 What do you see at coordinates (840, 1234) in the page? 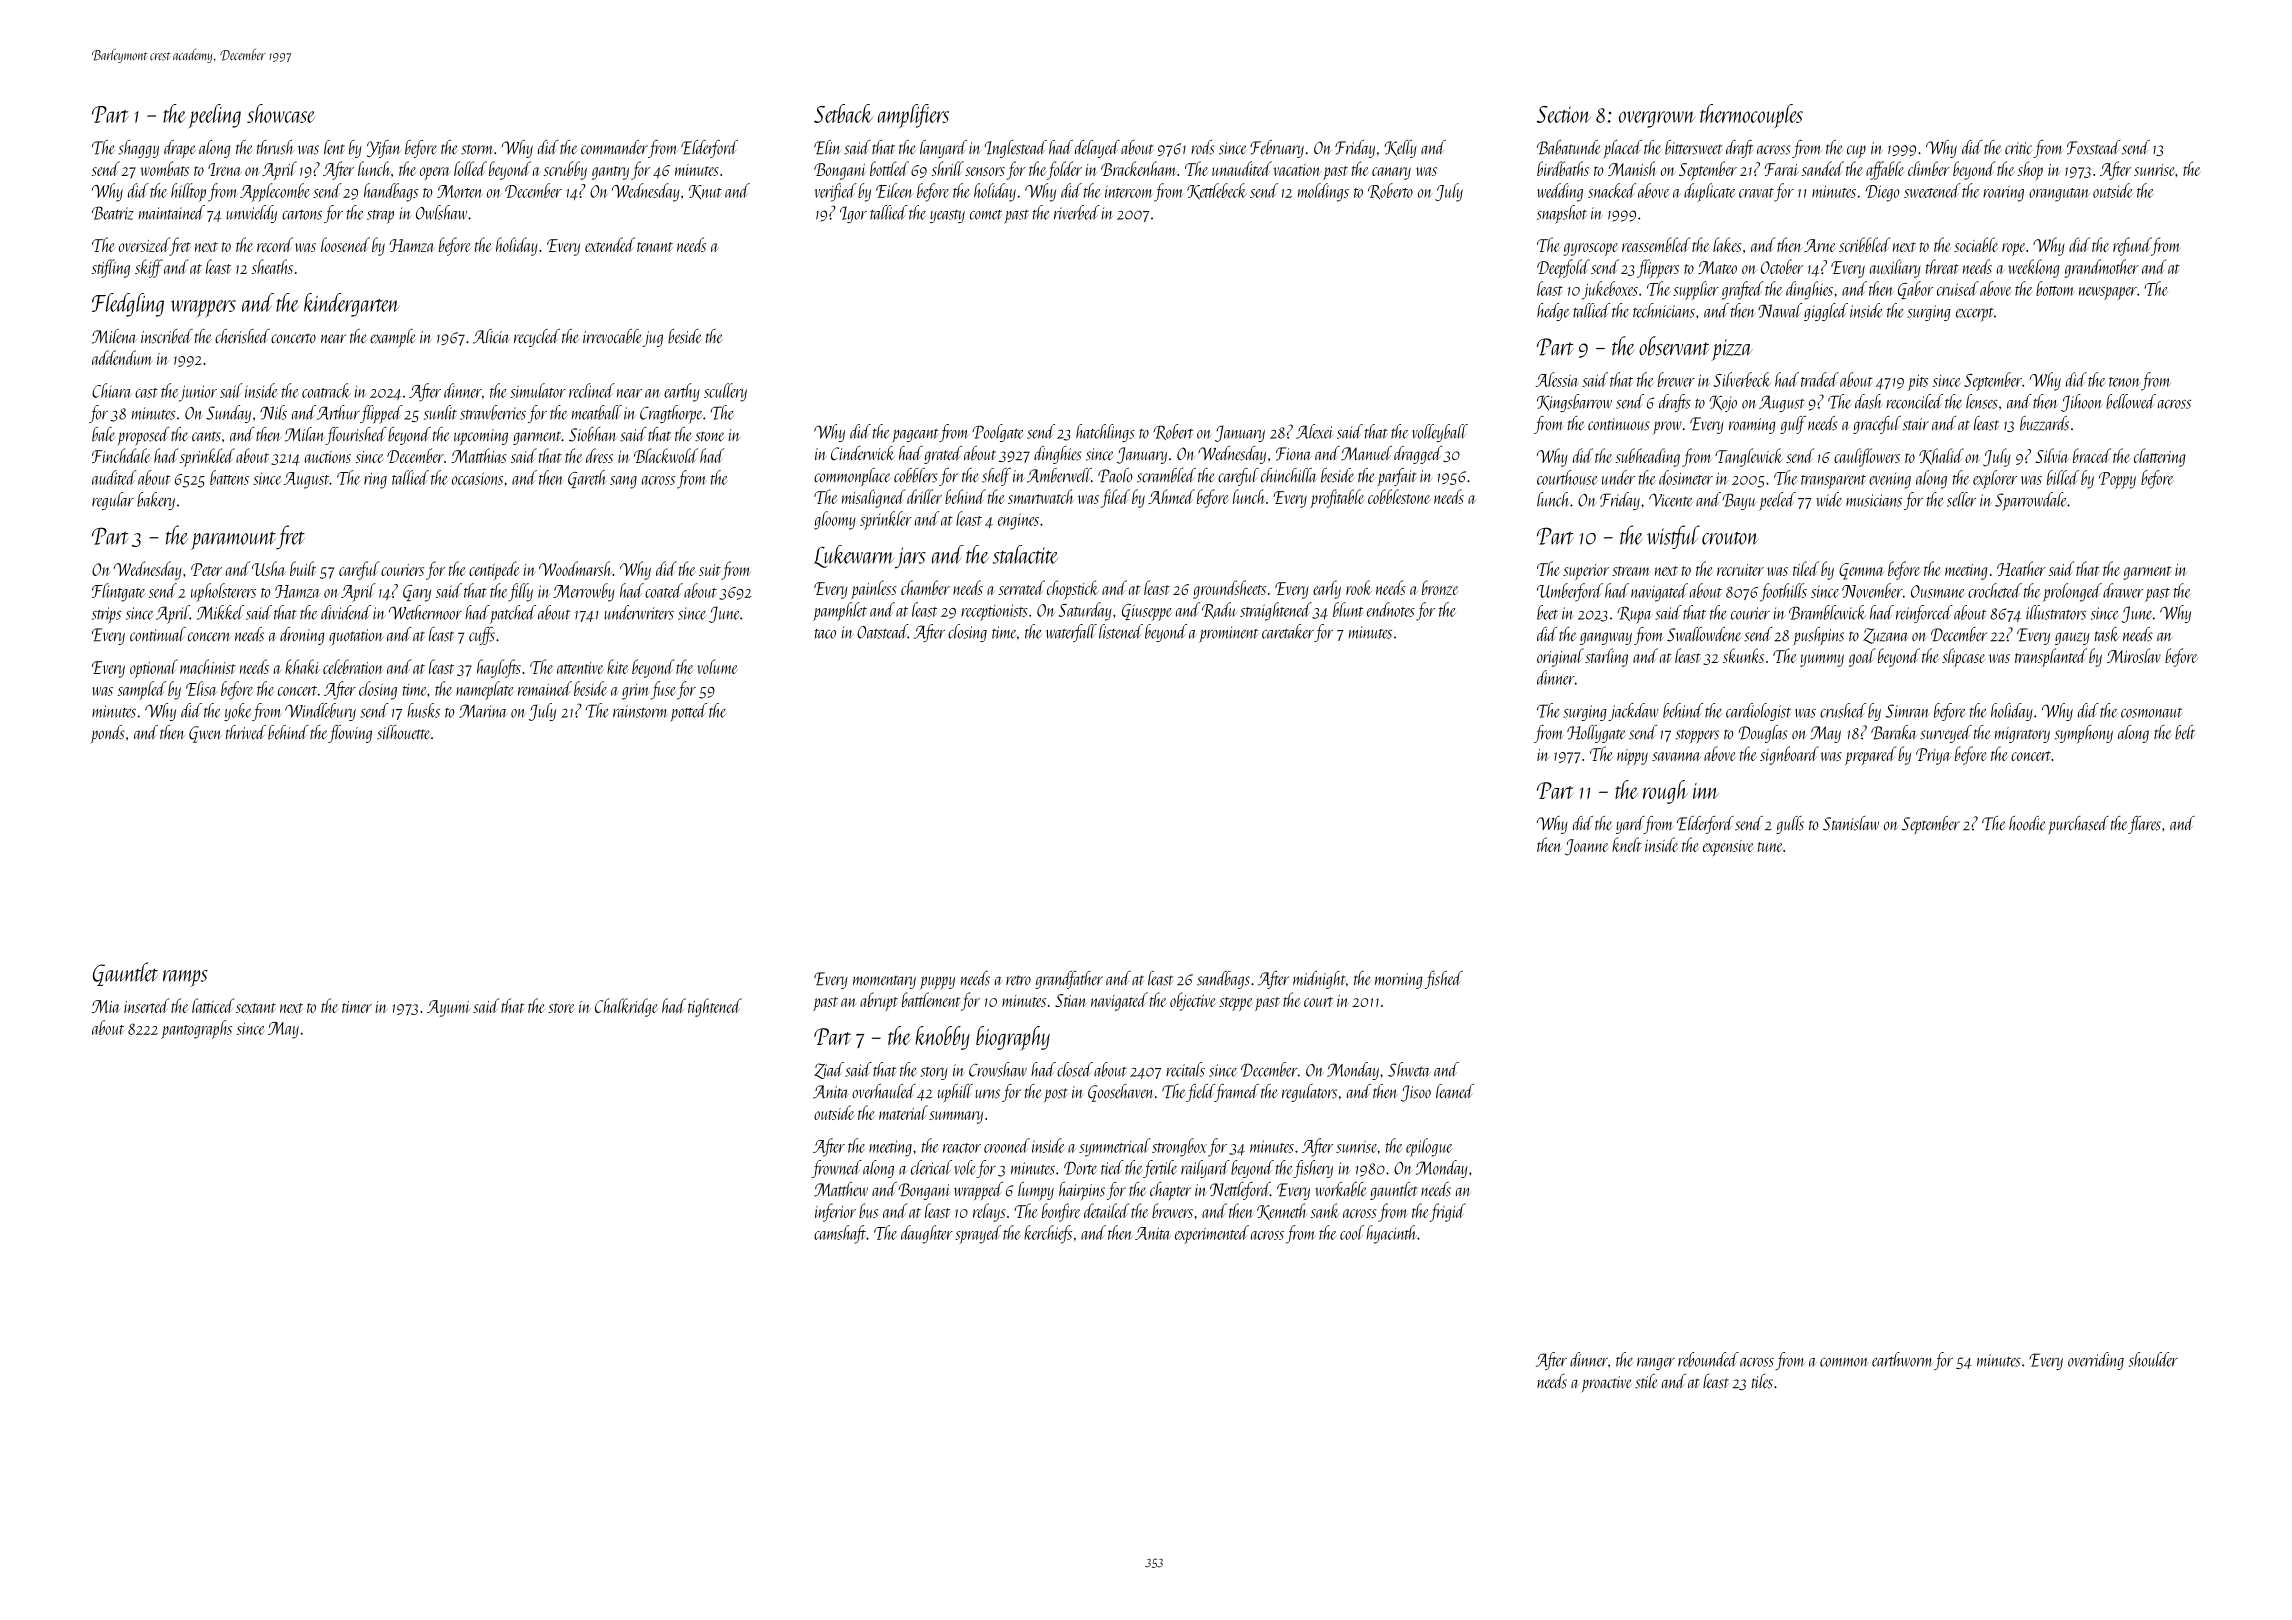
I see `camshaft` at bounding box center [840, 1234].
